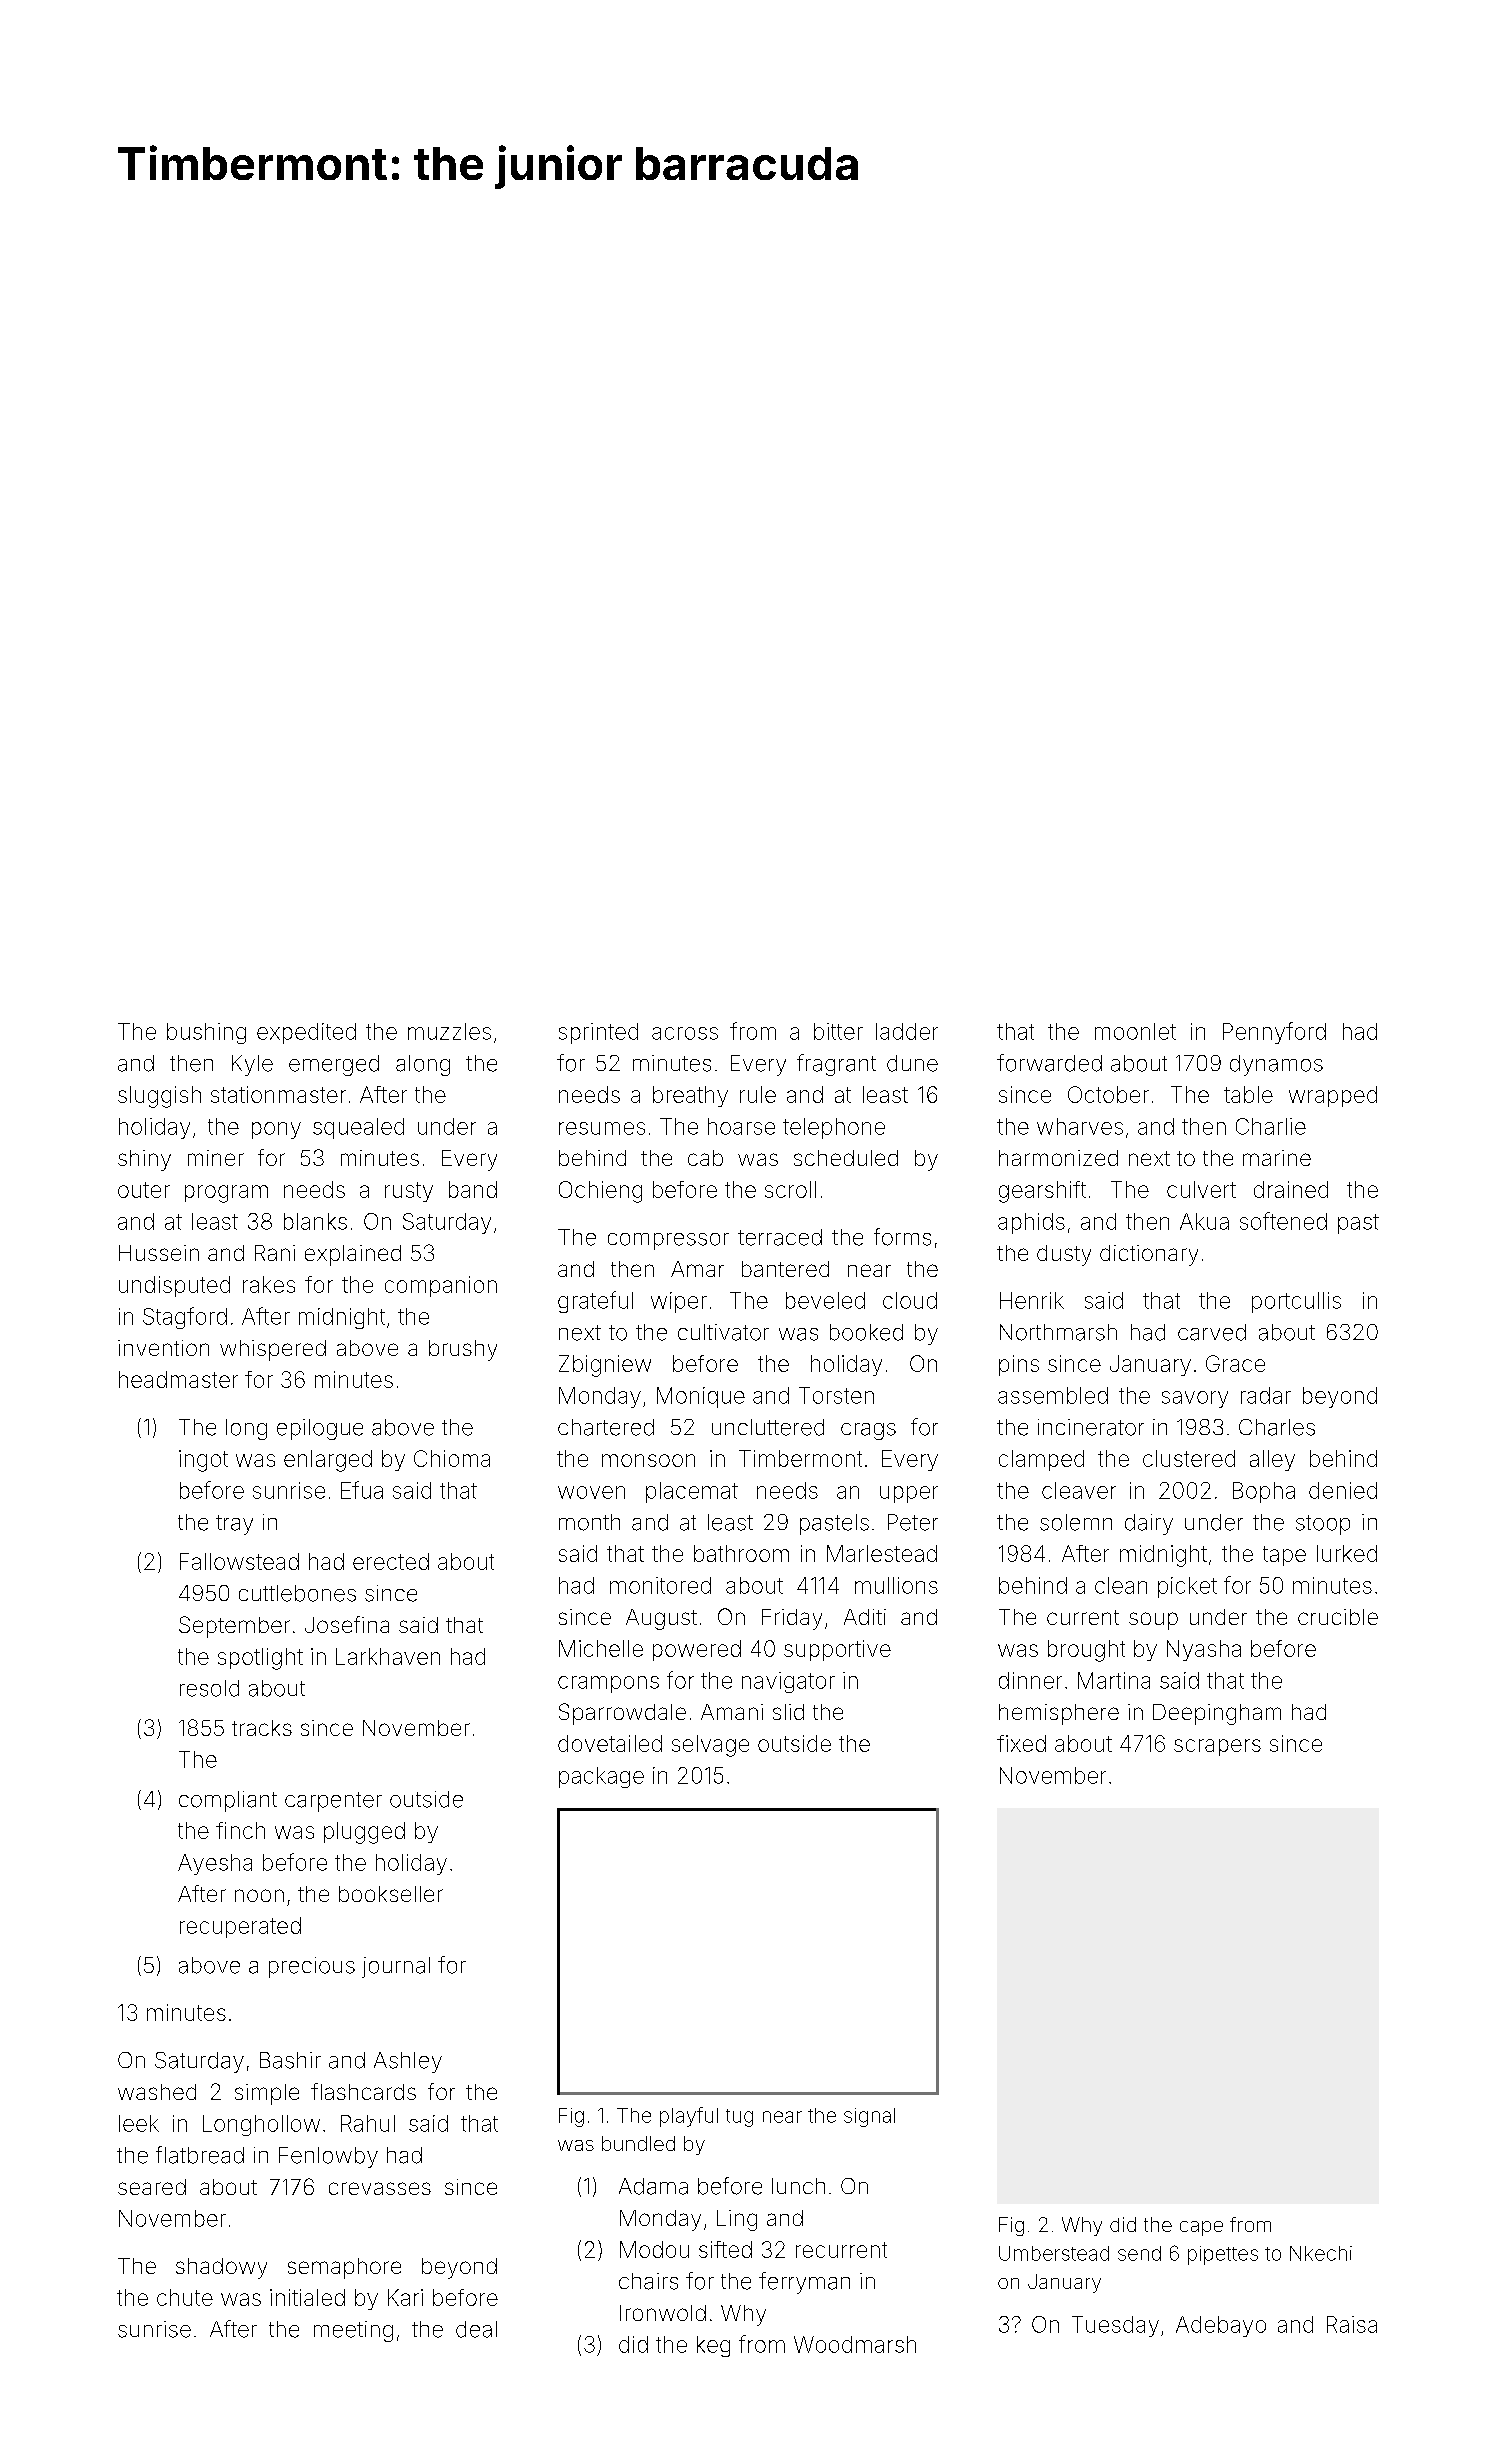 The image size is (1496, 2464). Describe the element at coordinates (1201, 2228) in the image. I see `cape` at that location.
